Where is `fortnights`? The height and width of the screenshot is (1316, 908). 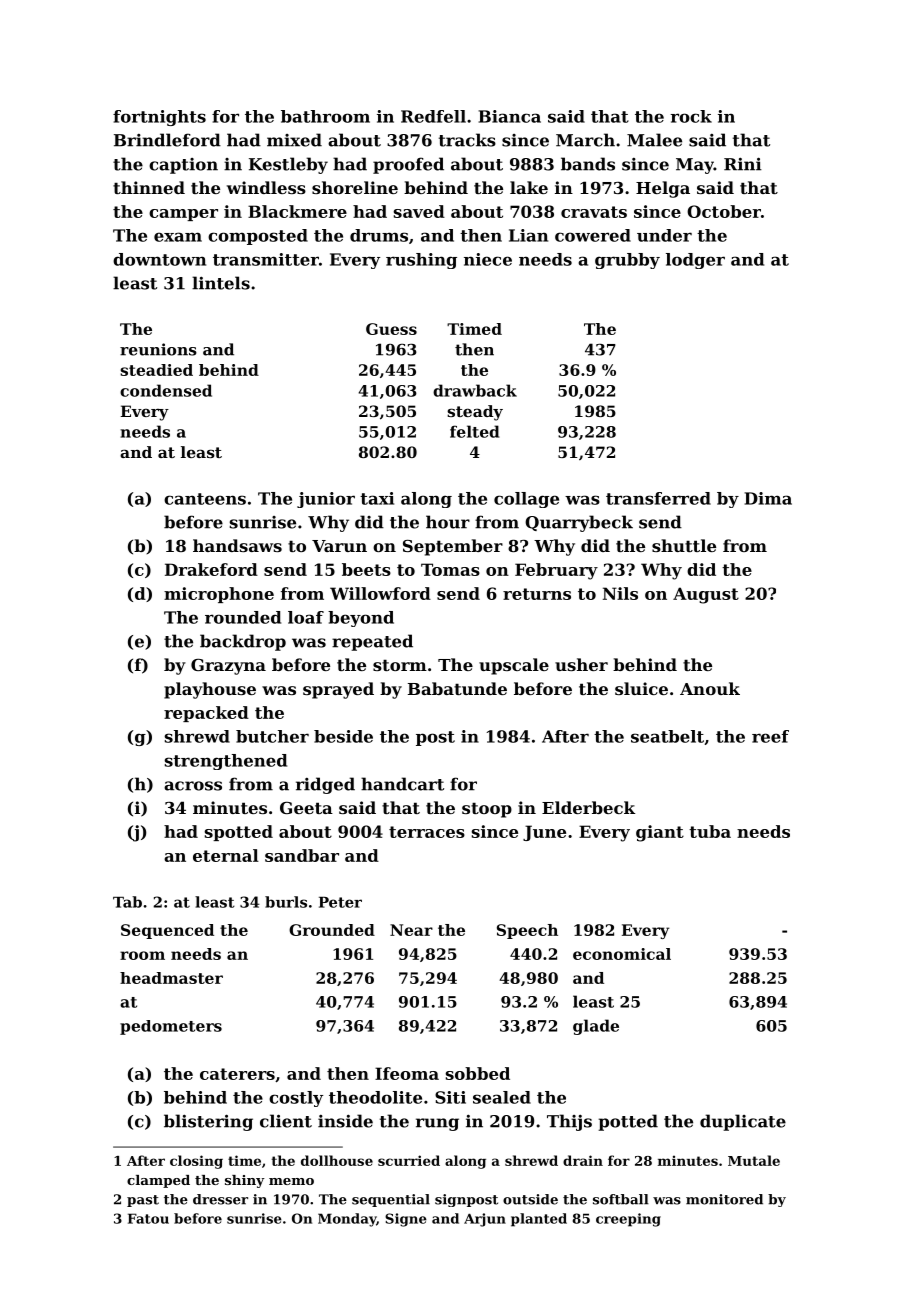
fortnights is located at coordinates (159, 118).
